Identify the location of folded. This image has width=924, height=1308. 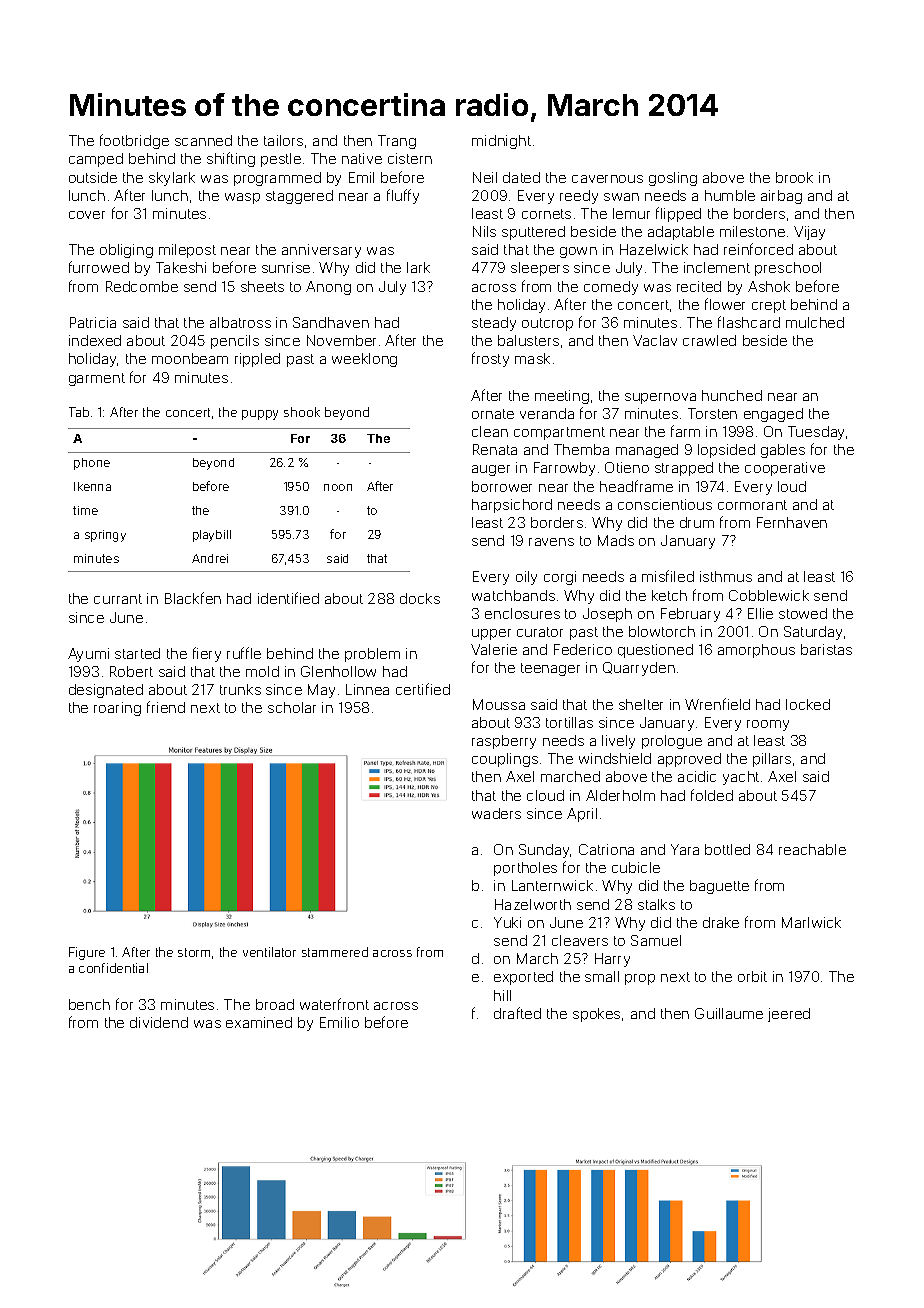
(712, 795).
